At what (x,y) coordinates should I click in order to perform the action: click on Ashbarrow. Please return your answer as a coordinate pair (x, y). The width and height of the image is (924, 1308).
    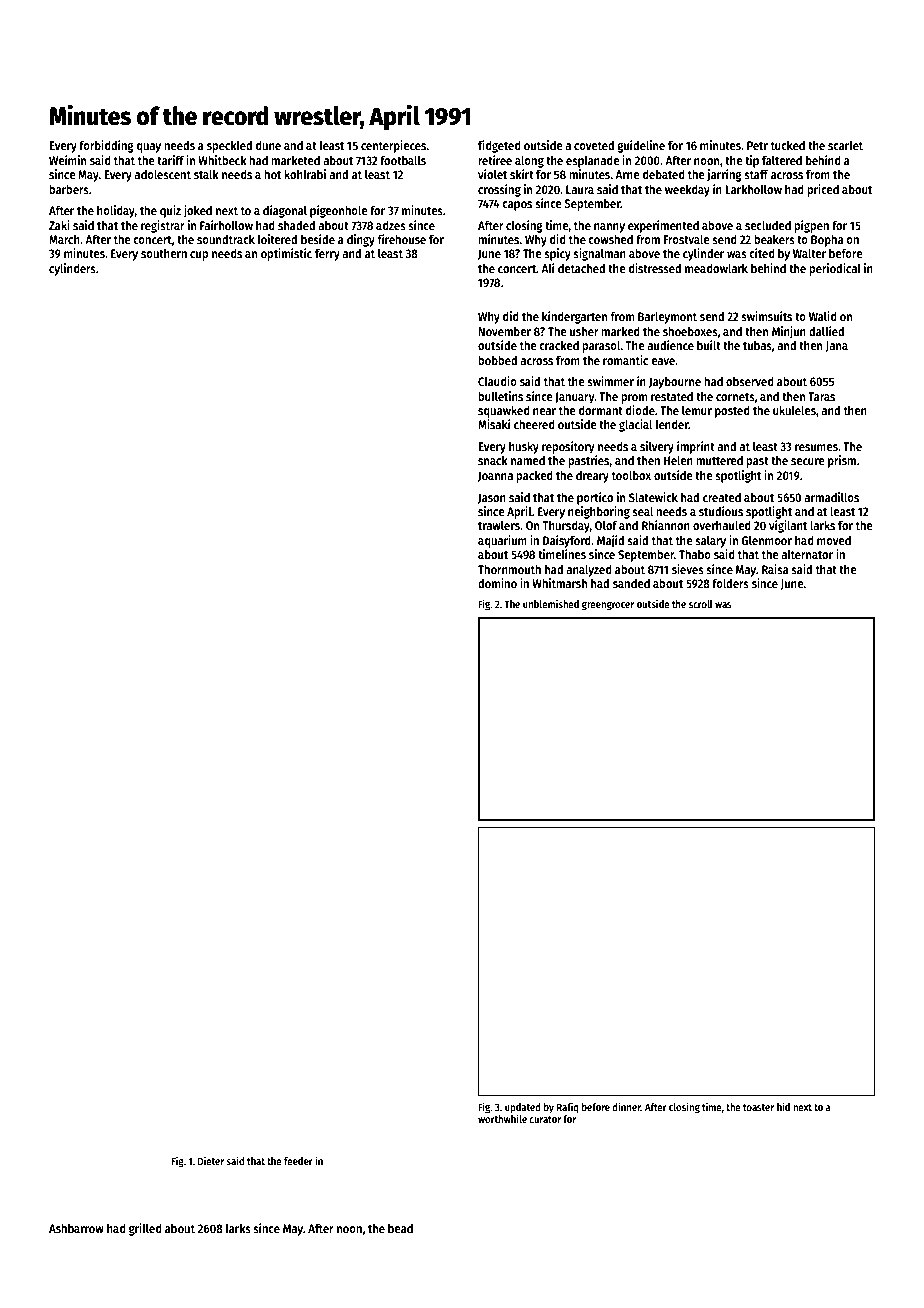
    Looking at the image, I should click on (76, 1228).
